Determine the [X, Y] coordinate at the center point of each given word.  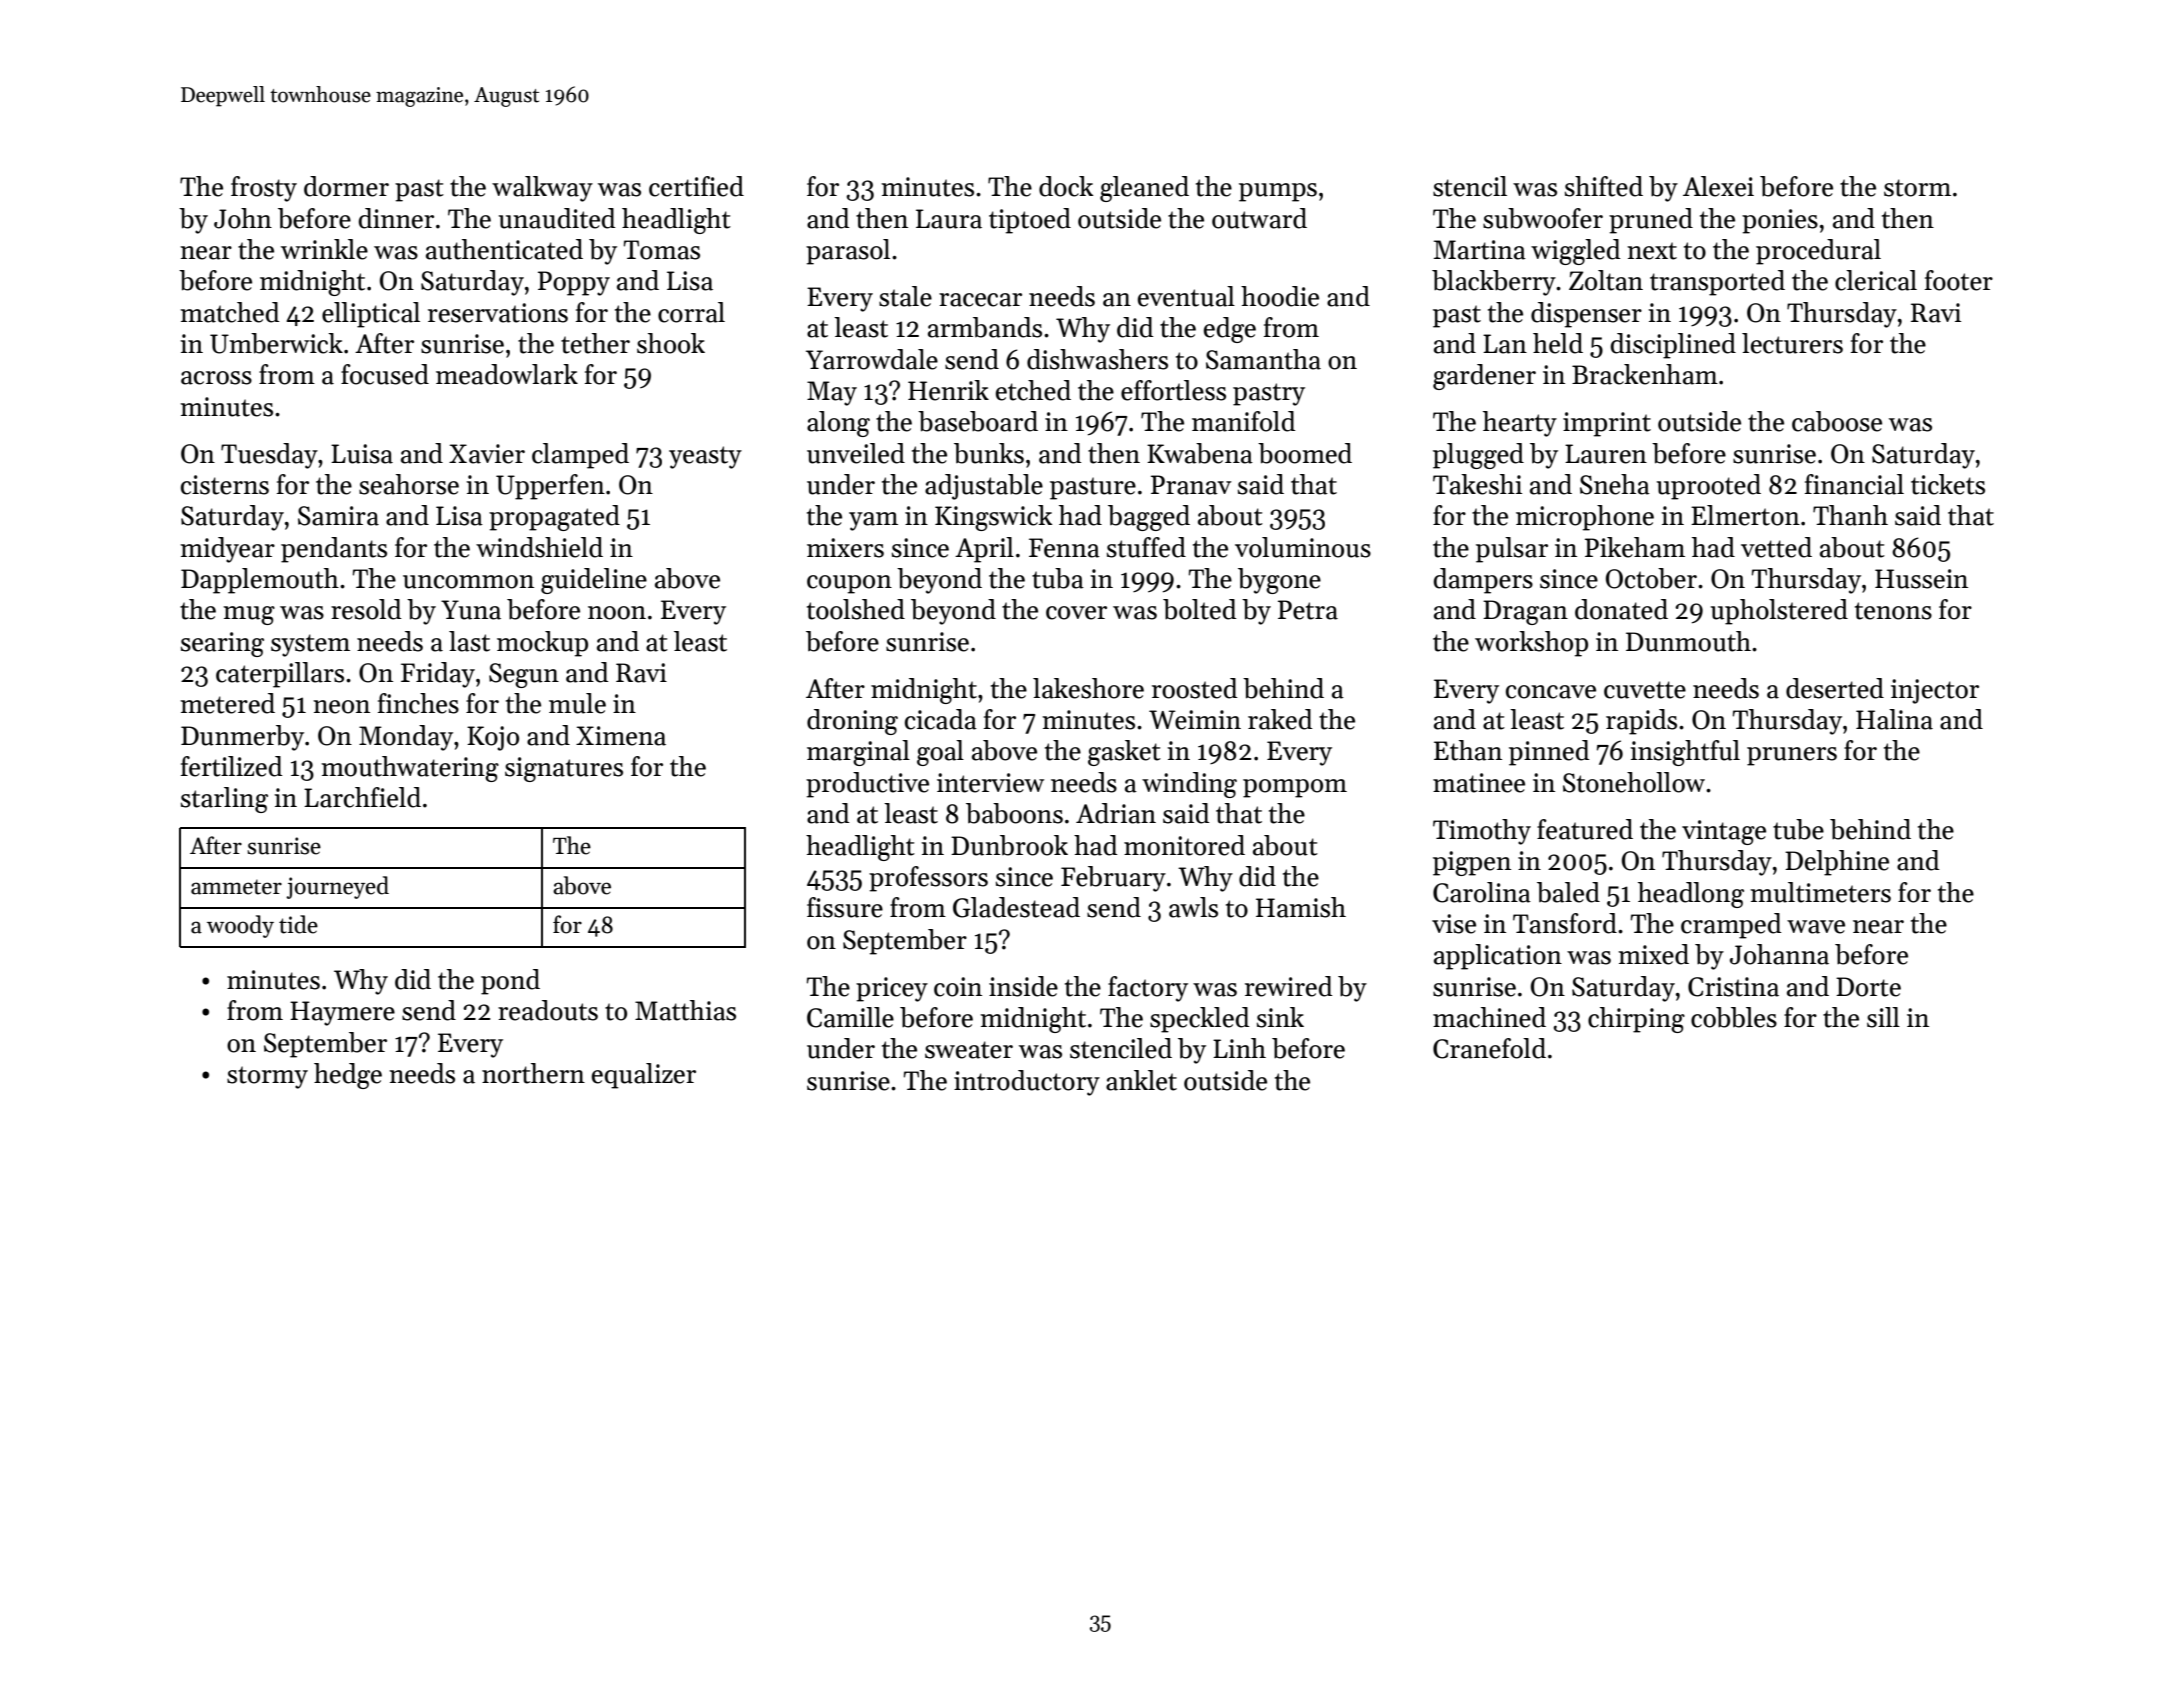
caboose [1837, 421]
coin [958, 987]
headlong [1691, 895]
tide [298, 924]
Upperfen [550, 487]
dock [1066, 186]
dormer [346, 186]
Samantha [1263, 359]
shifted [1604, 186]
